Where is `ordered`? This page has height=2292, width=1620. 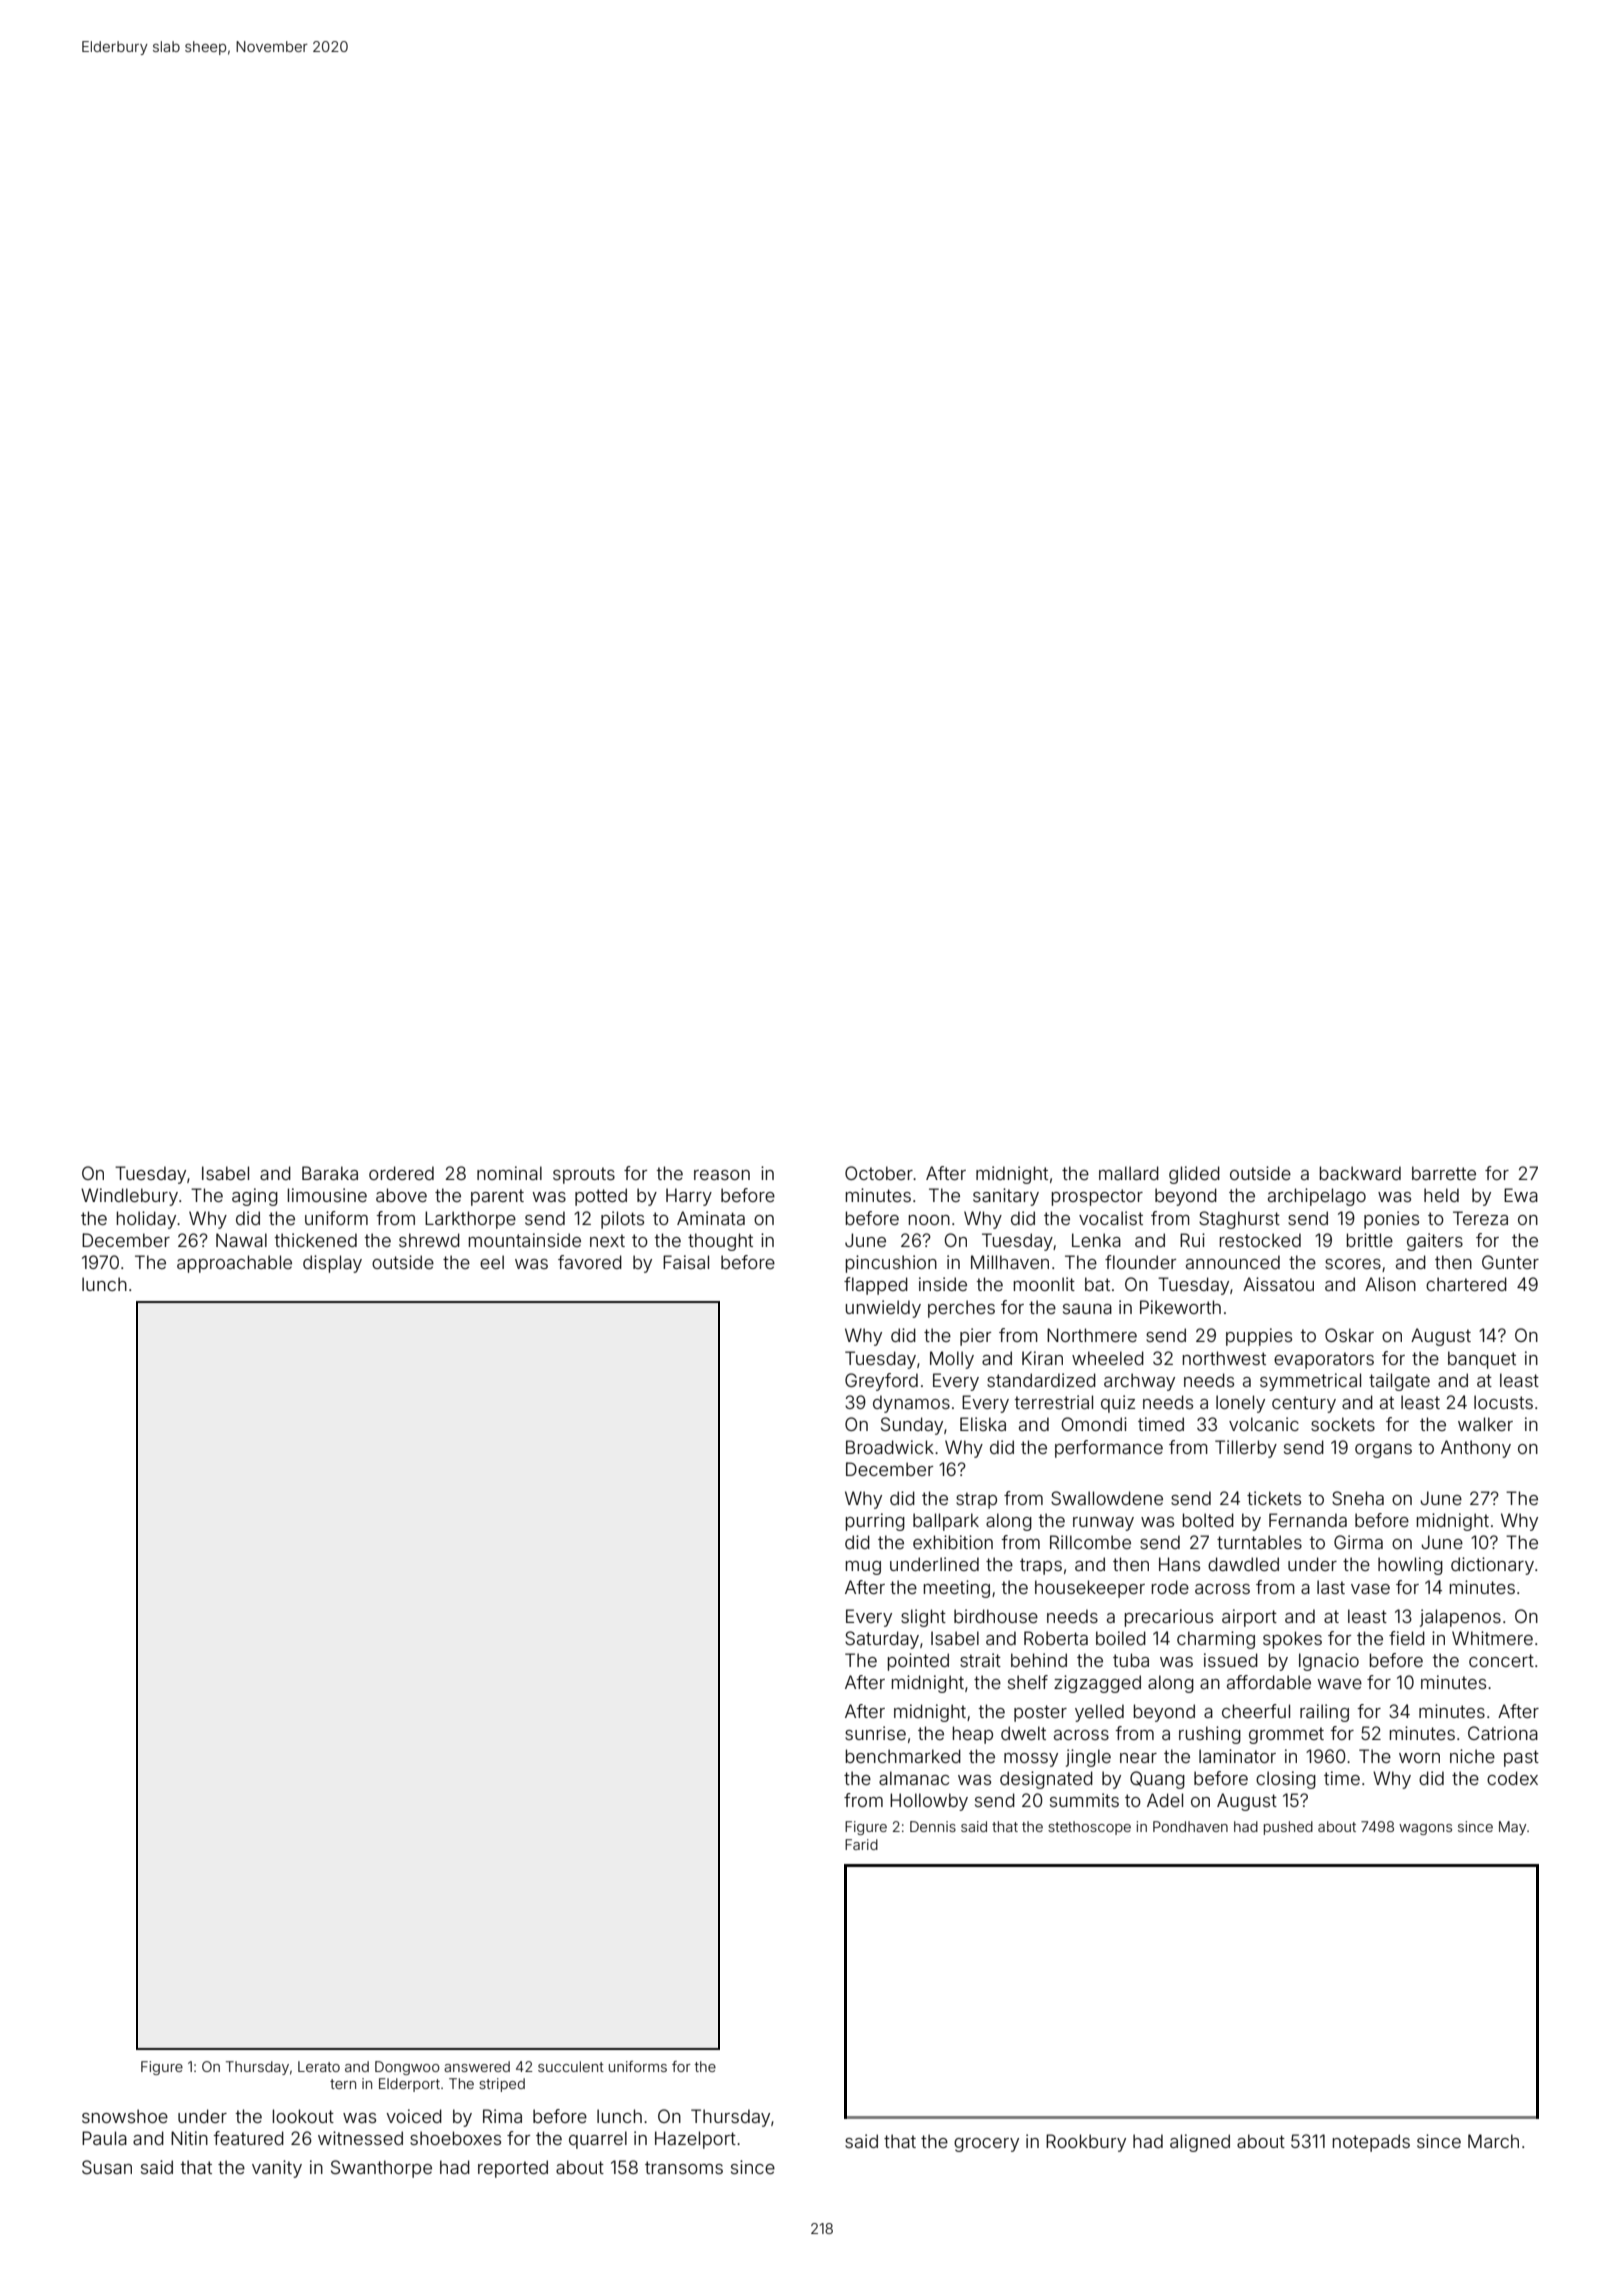
ordered is located at coordinates (401, 1173).
